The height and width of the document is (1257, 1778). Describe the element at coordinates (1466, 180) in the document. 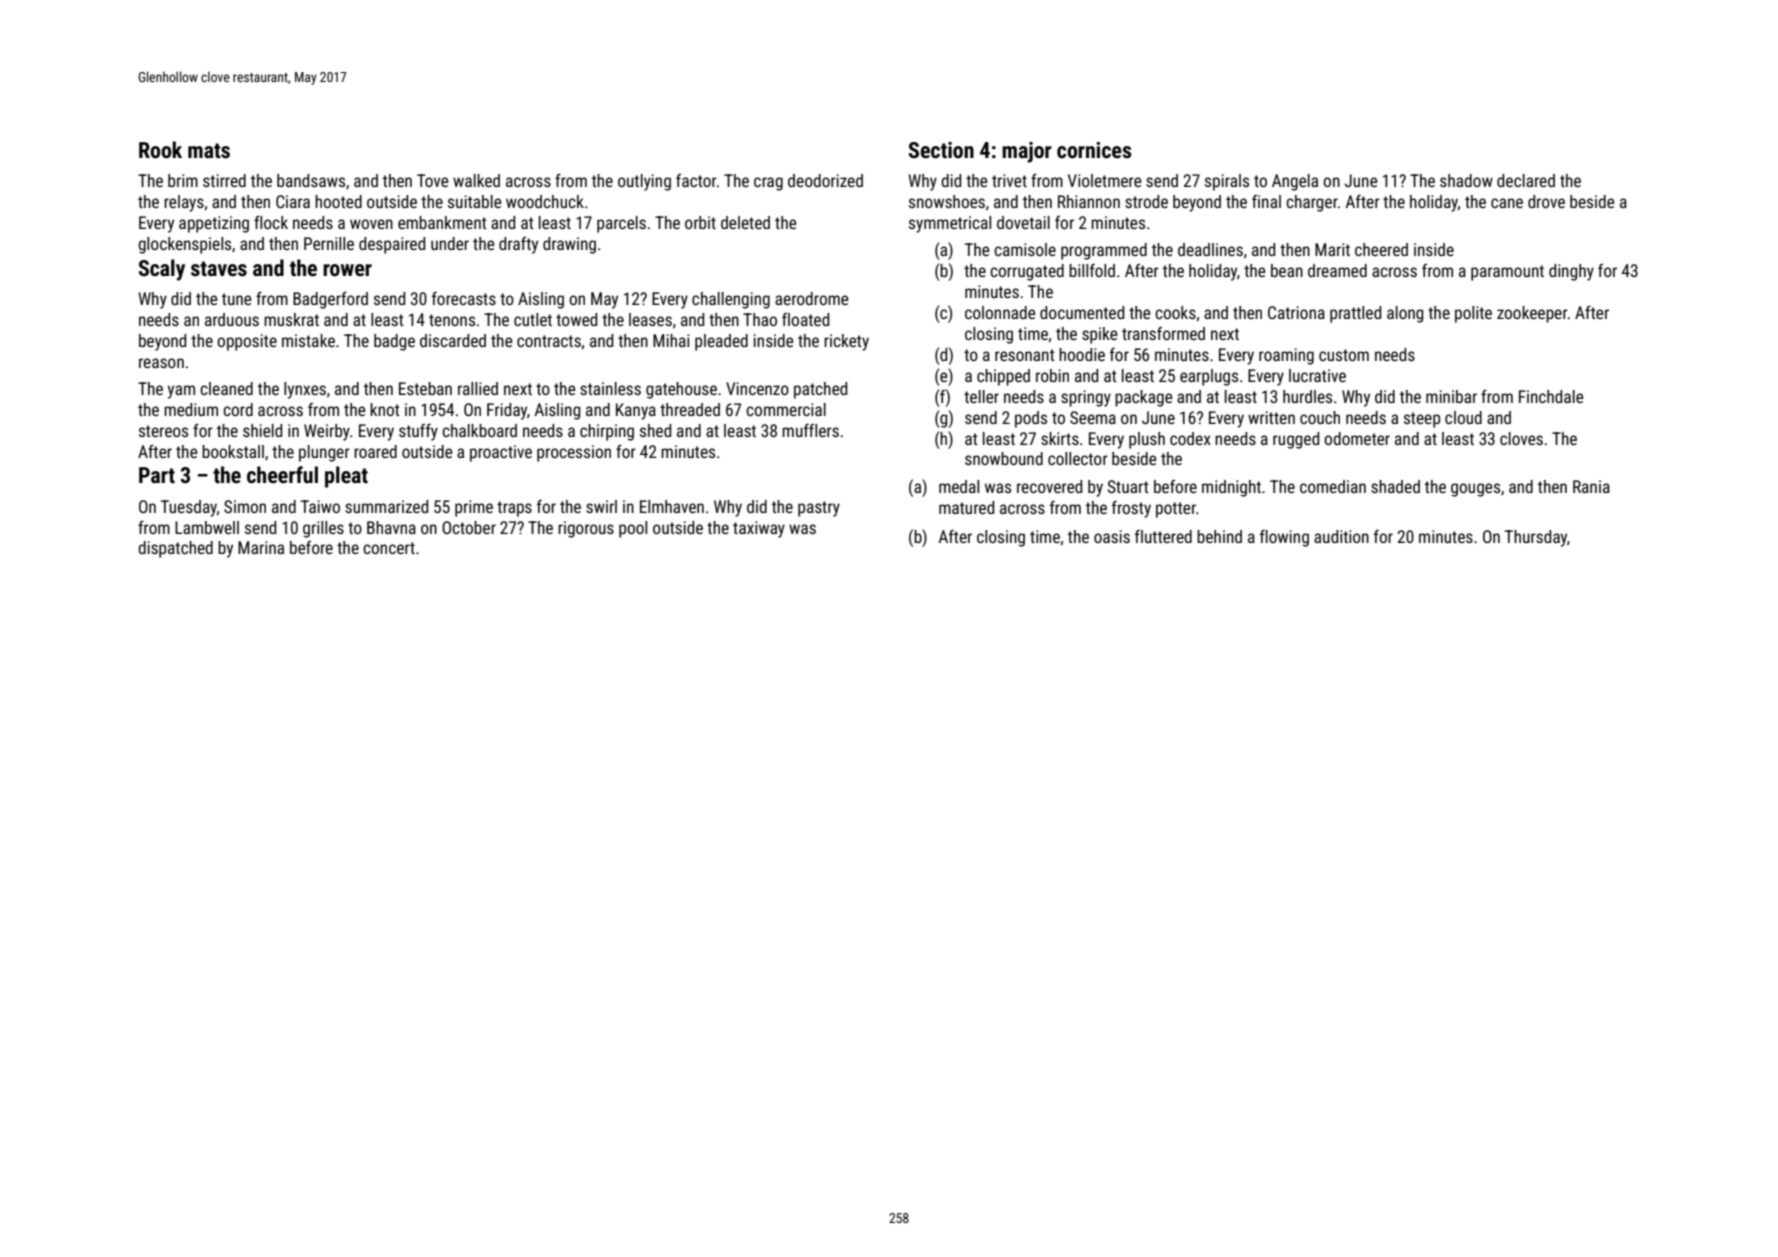

I see `shadow` at that location.
